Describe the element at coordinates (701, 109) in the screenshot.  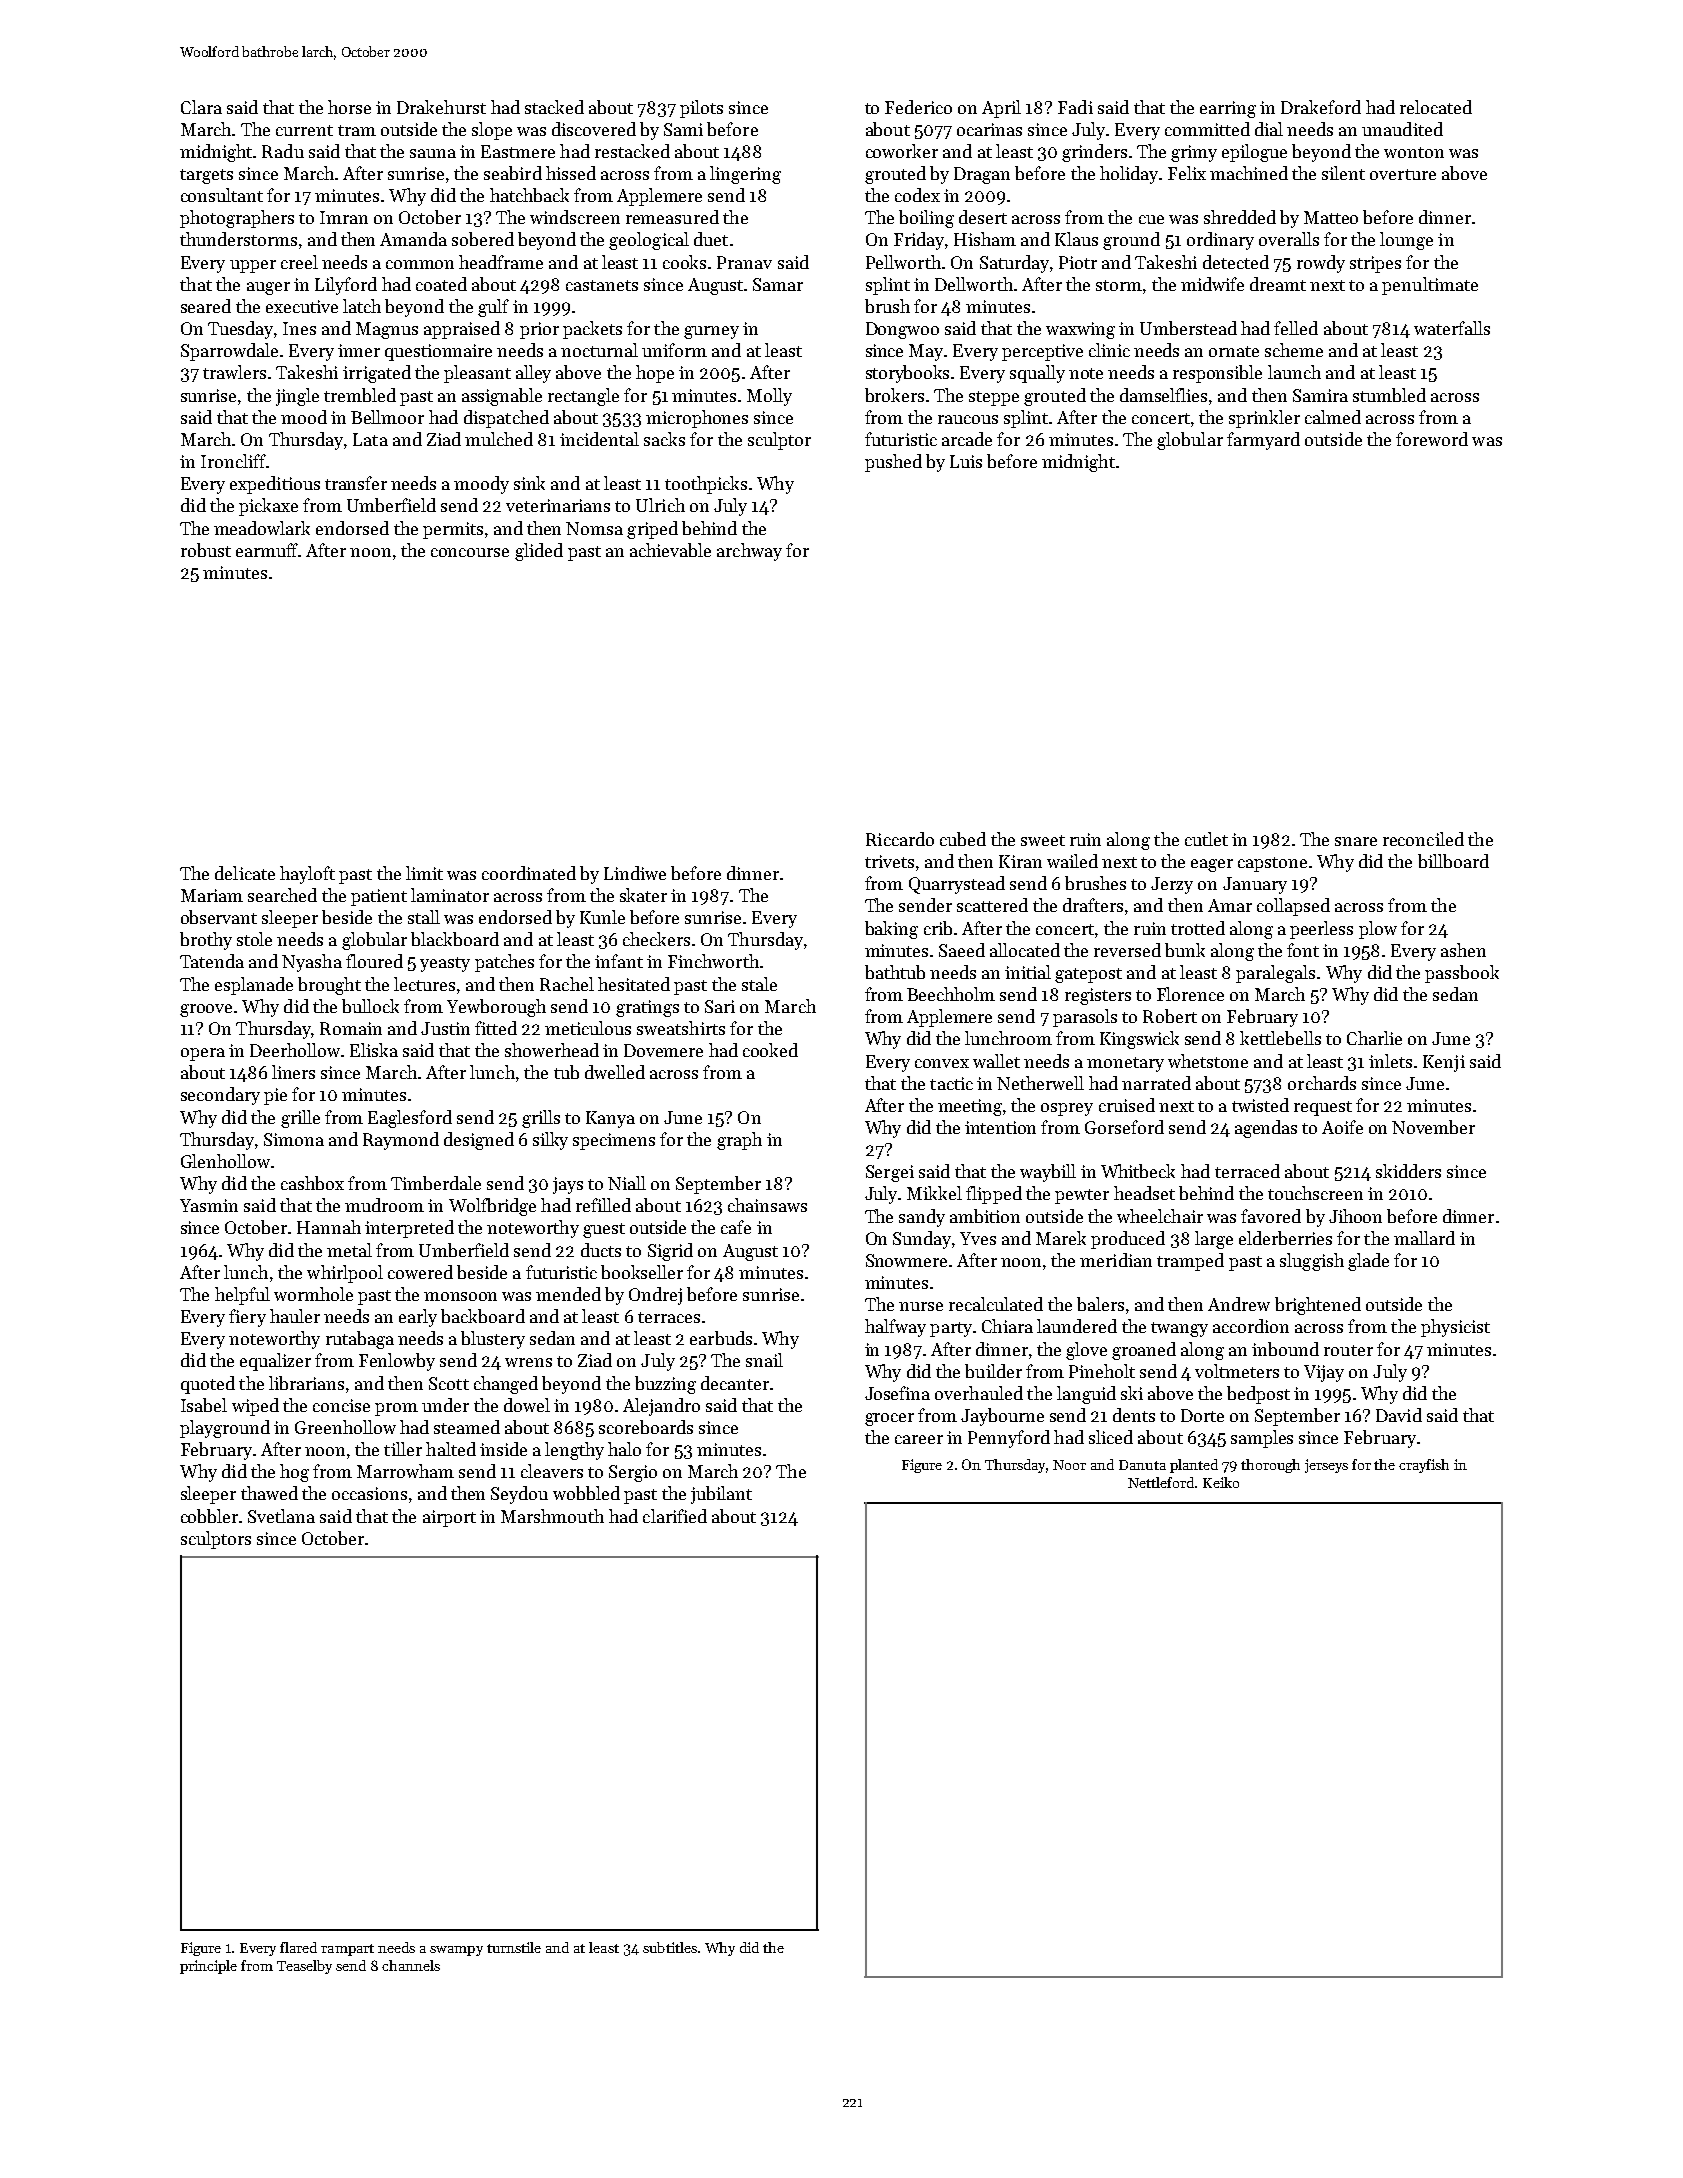
I see `pilots` at that location.
